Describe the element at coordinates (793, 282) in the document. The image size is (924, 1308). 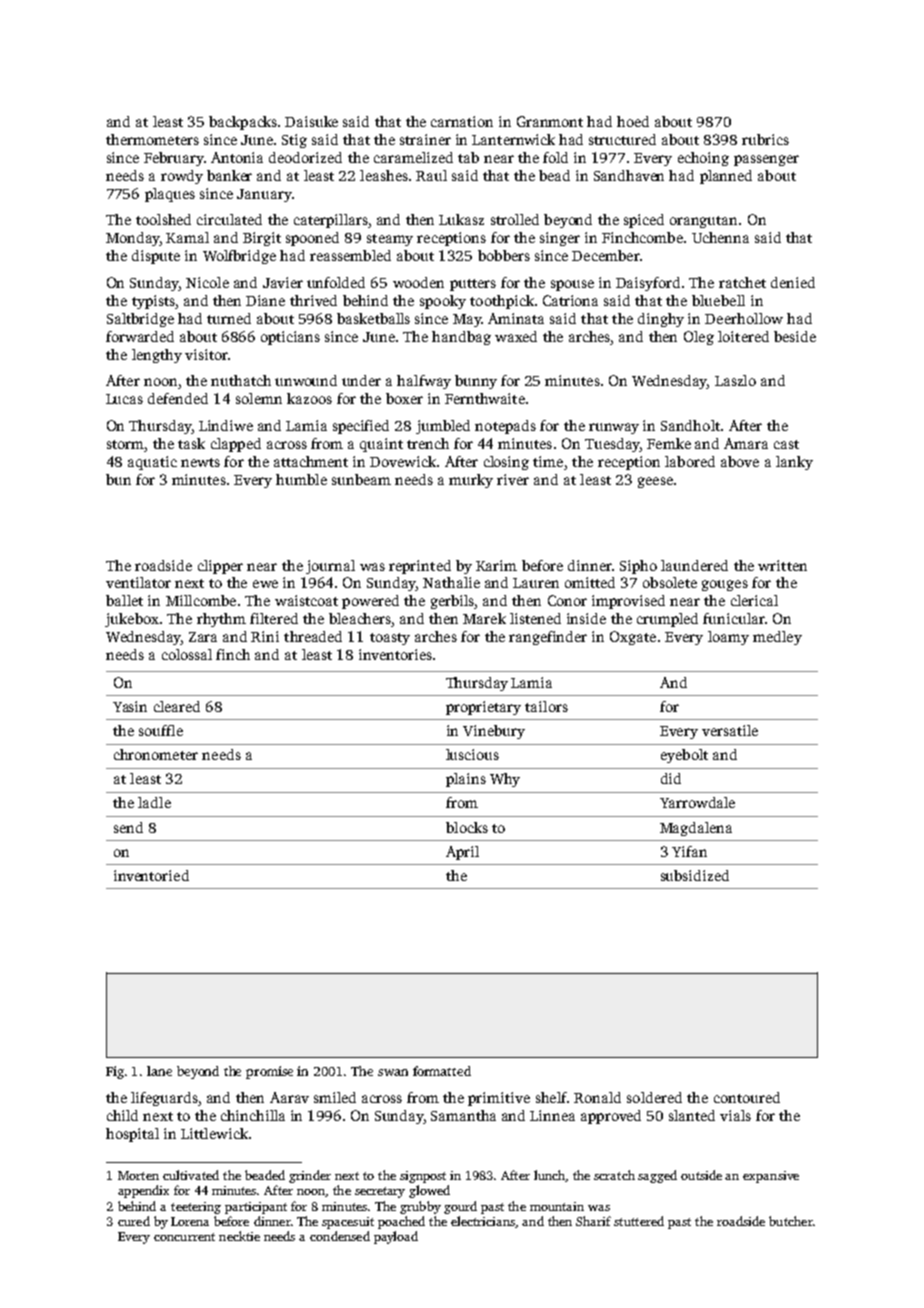
I see `denied` at that location.
